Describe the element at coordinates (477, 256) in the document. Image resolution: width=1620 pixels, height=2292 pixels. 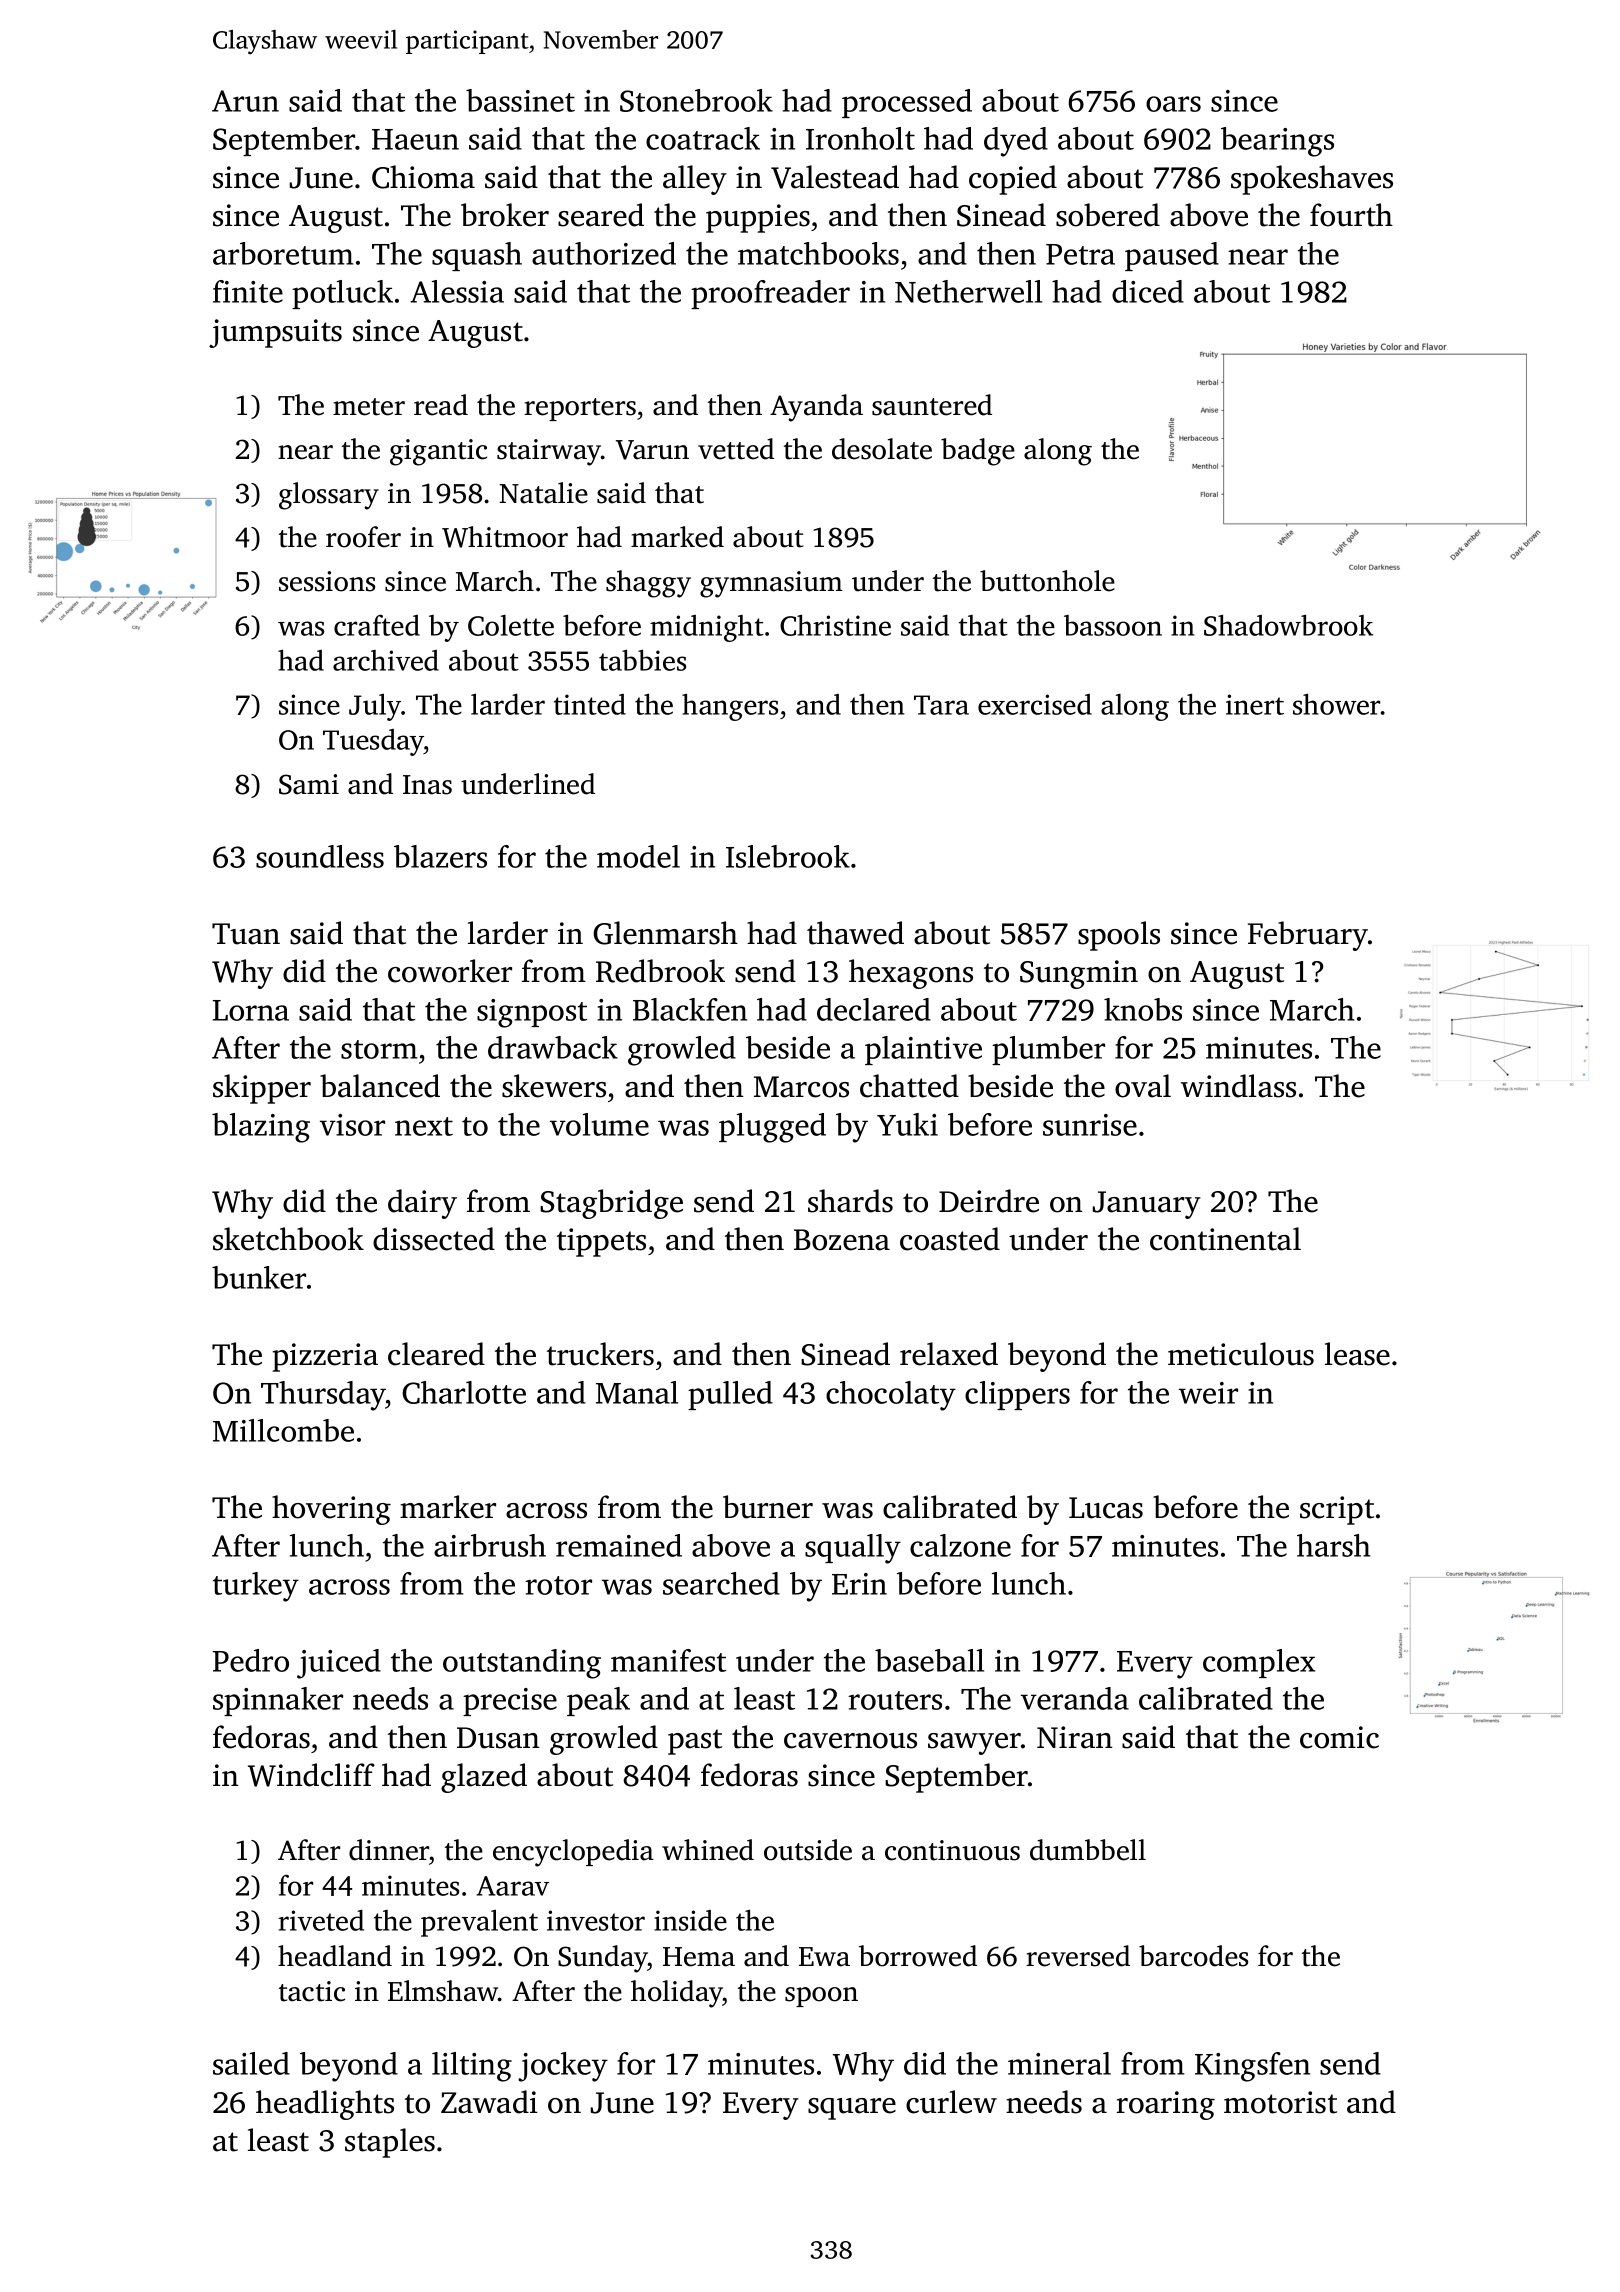
I see `squash` at that location.
